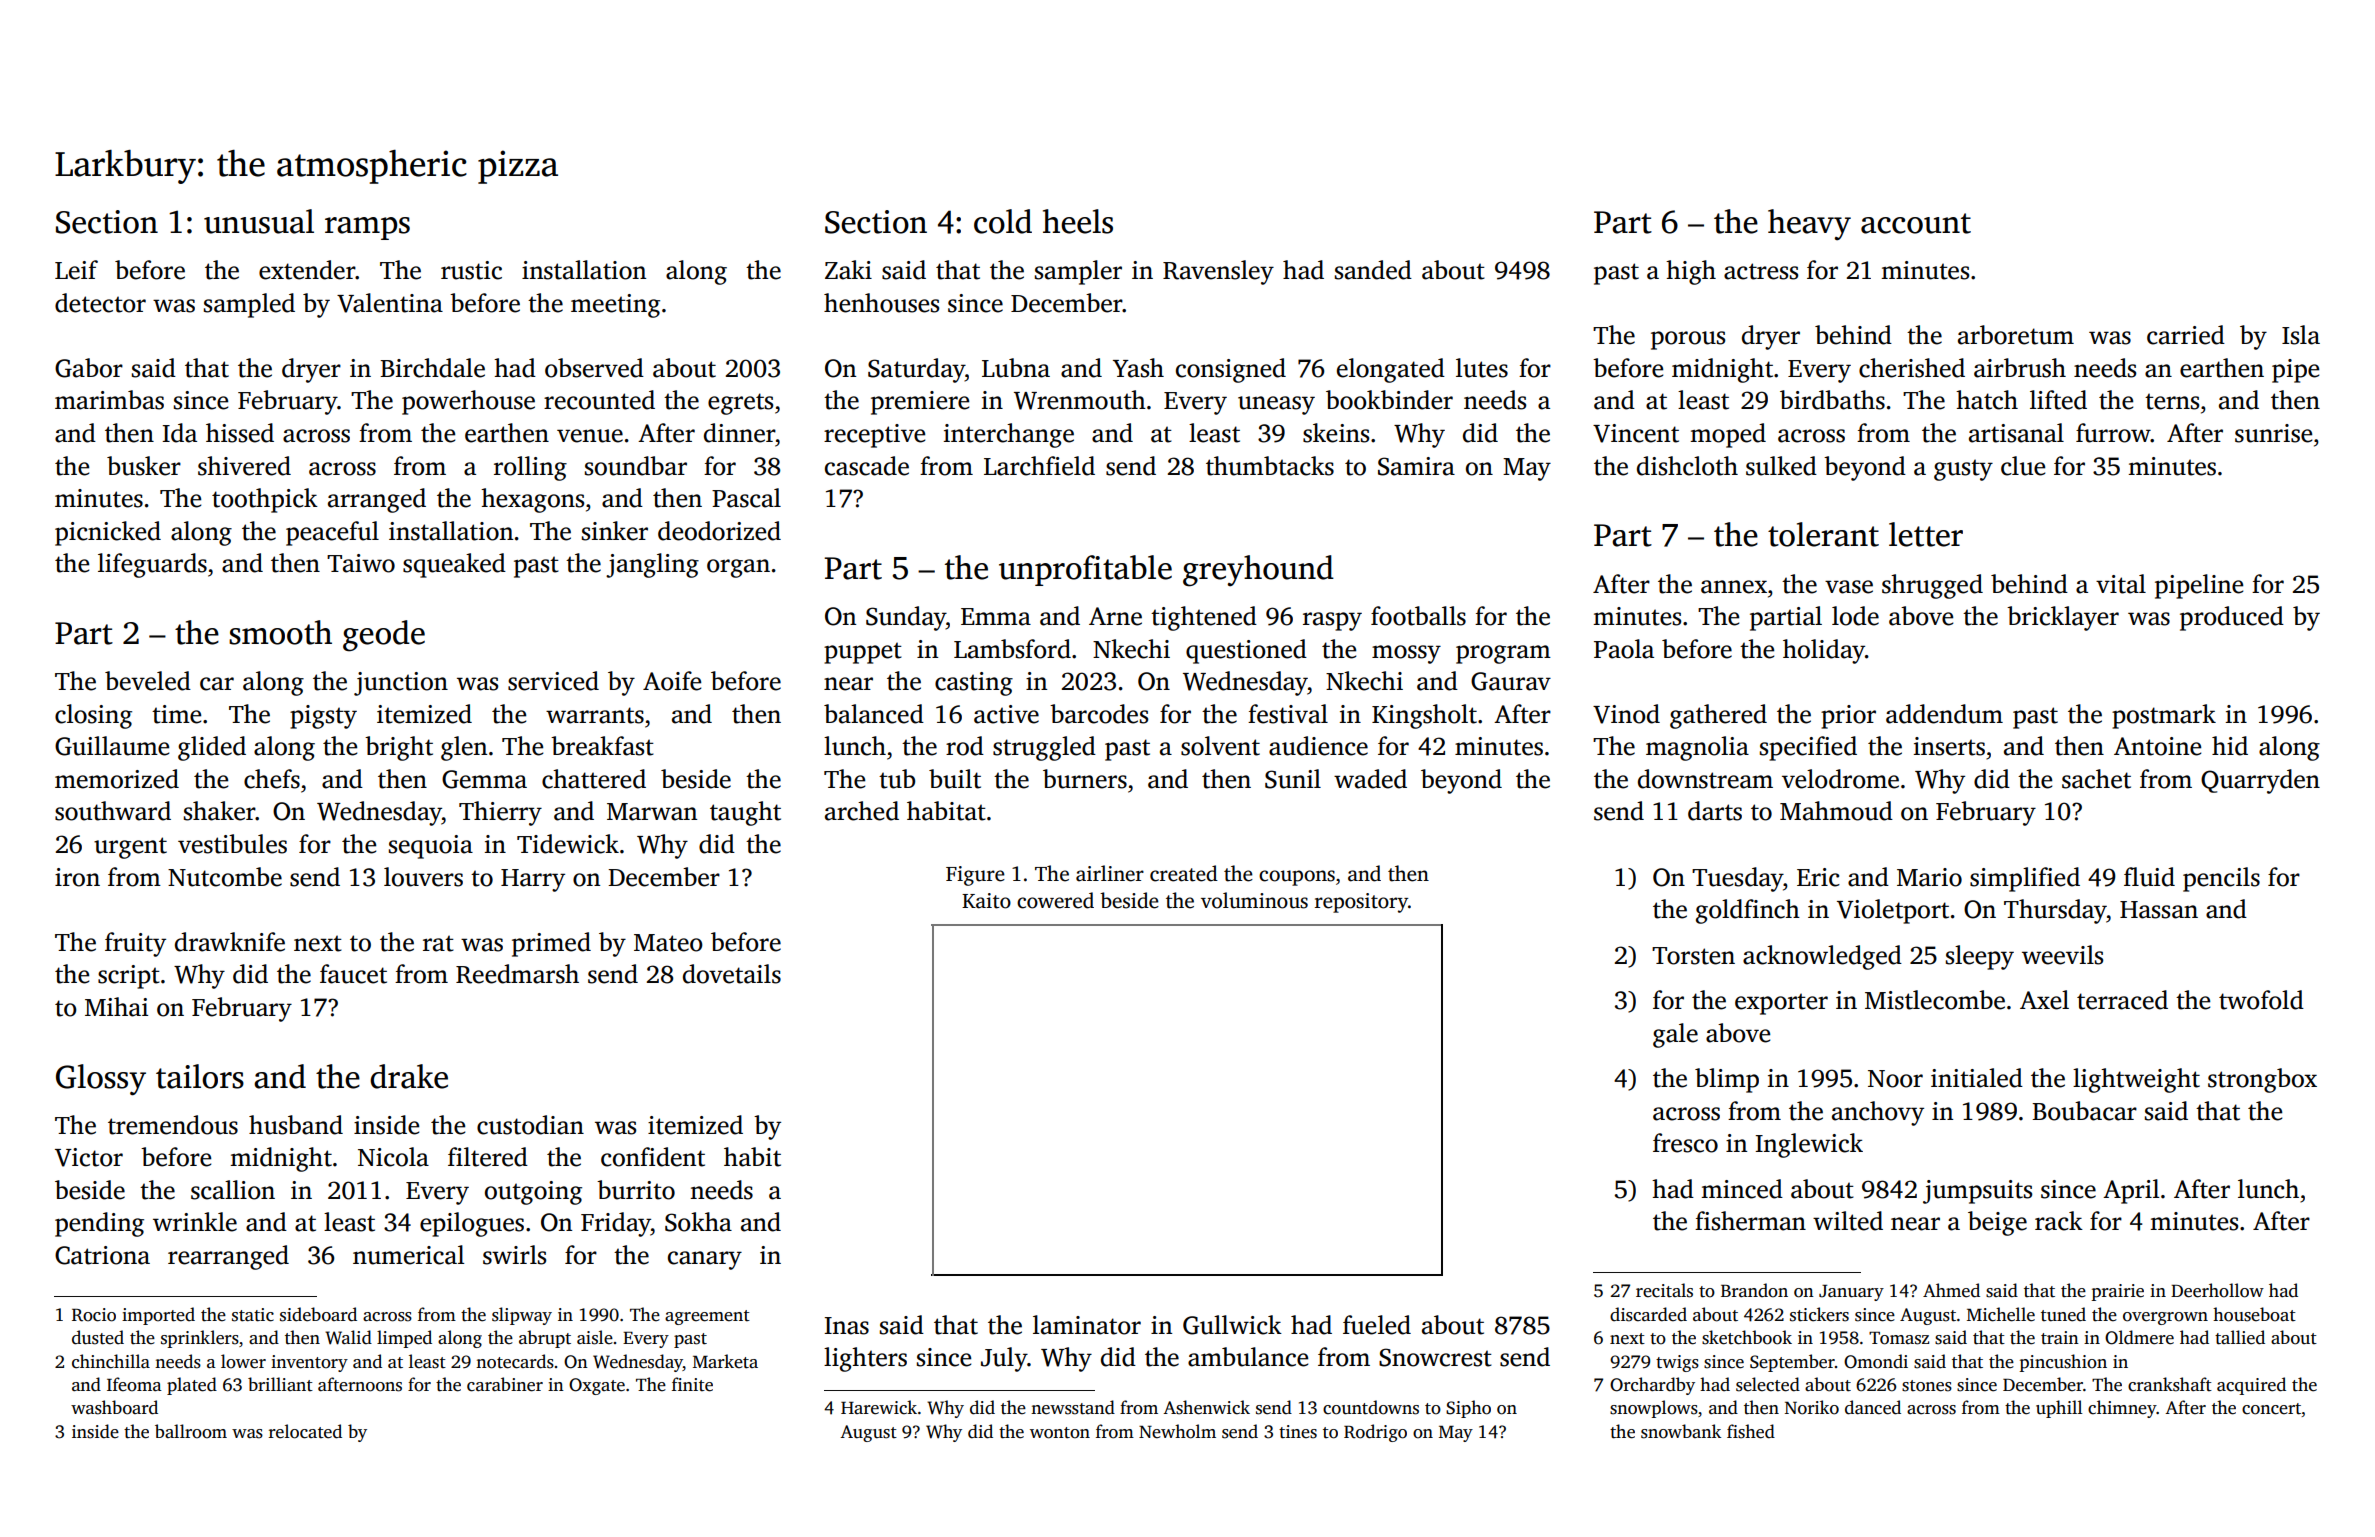 The width and height of the screenshot is (2375, 1537). Describe the element at coordinates (1078, 221) in the screenshot. I see `heels` at that location.
